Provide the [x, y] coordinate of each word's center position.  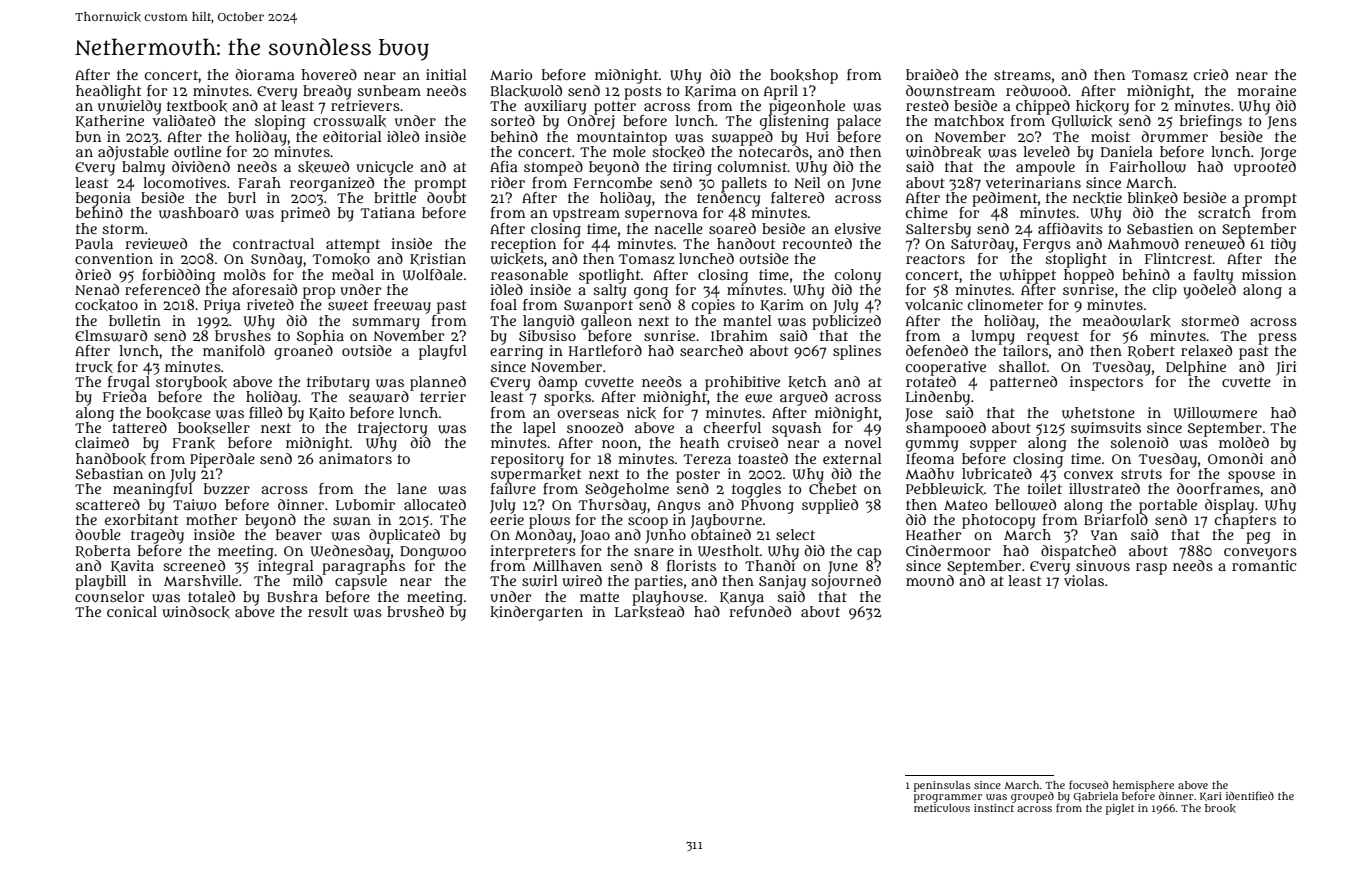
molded [1244, 442]
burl [242, 197]
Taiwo [194, 505]
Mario [511, 74]
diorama [265, 74]
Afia [504, 166]
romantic [1264, 565]
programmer [948, 798]
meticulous [942, 808]
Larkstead [649, 611]
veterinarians [1033, 182]
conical [132, 611]
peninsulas [942, 786]
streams [1022, 75]
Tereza [707, 459]
